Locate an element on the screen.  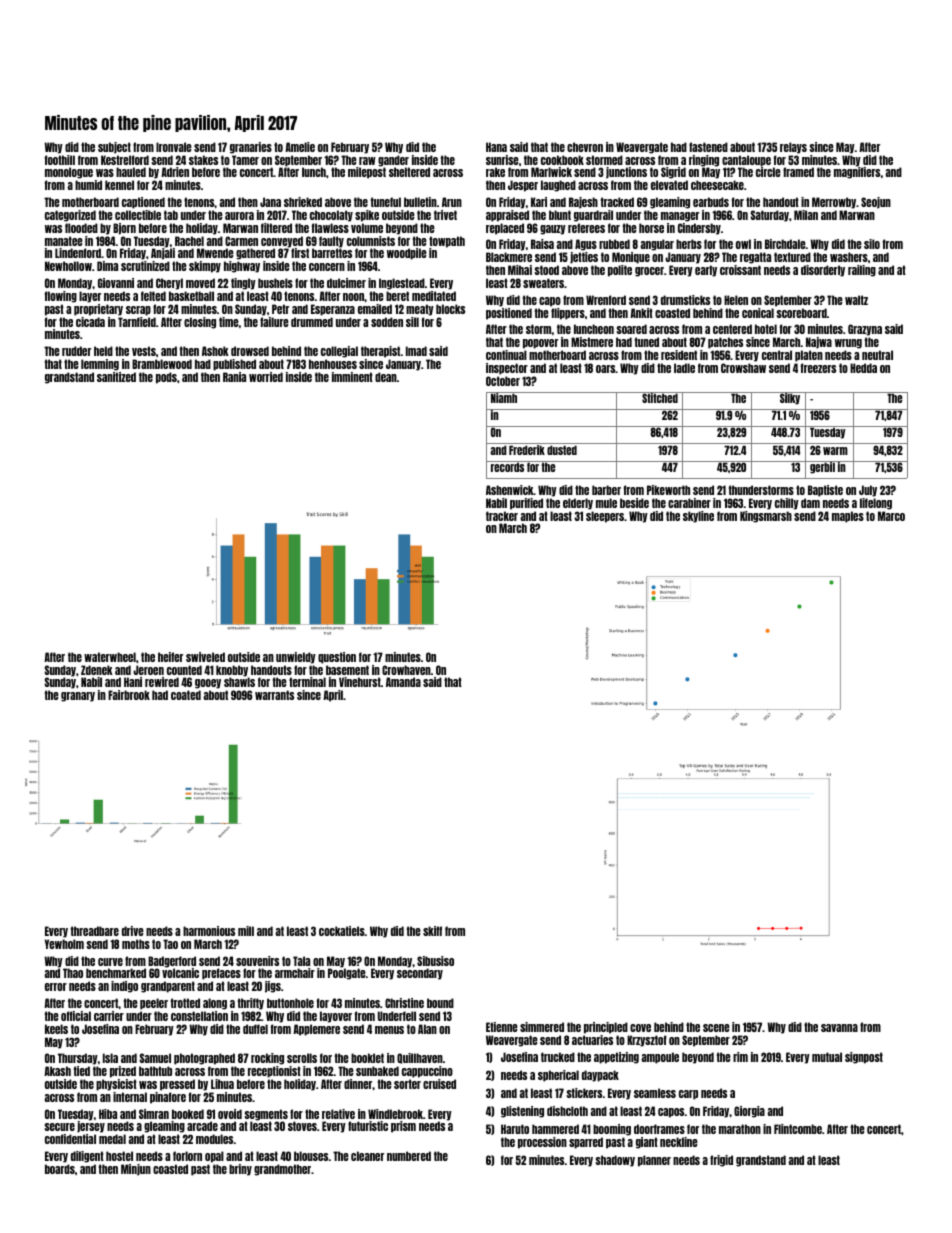
neutral is located at coordinates (877, 355).
